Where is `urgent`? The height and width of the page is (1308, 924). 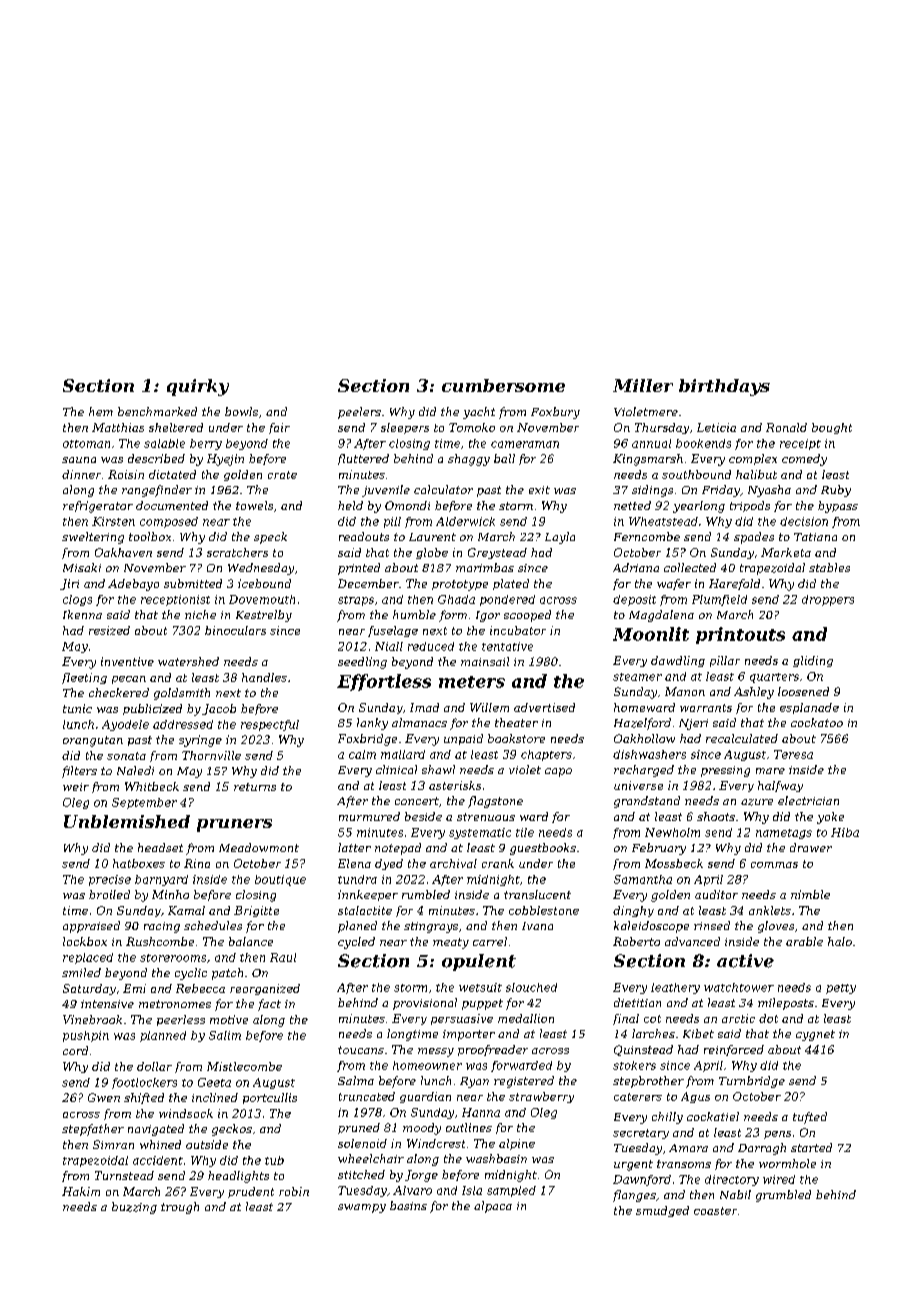
urgent is located at coordinates (633, 1165).
